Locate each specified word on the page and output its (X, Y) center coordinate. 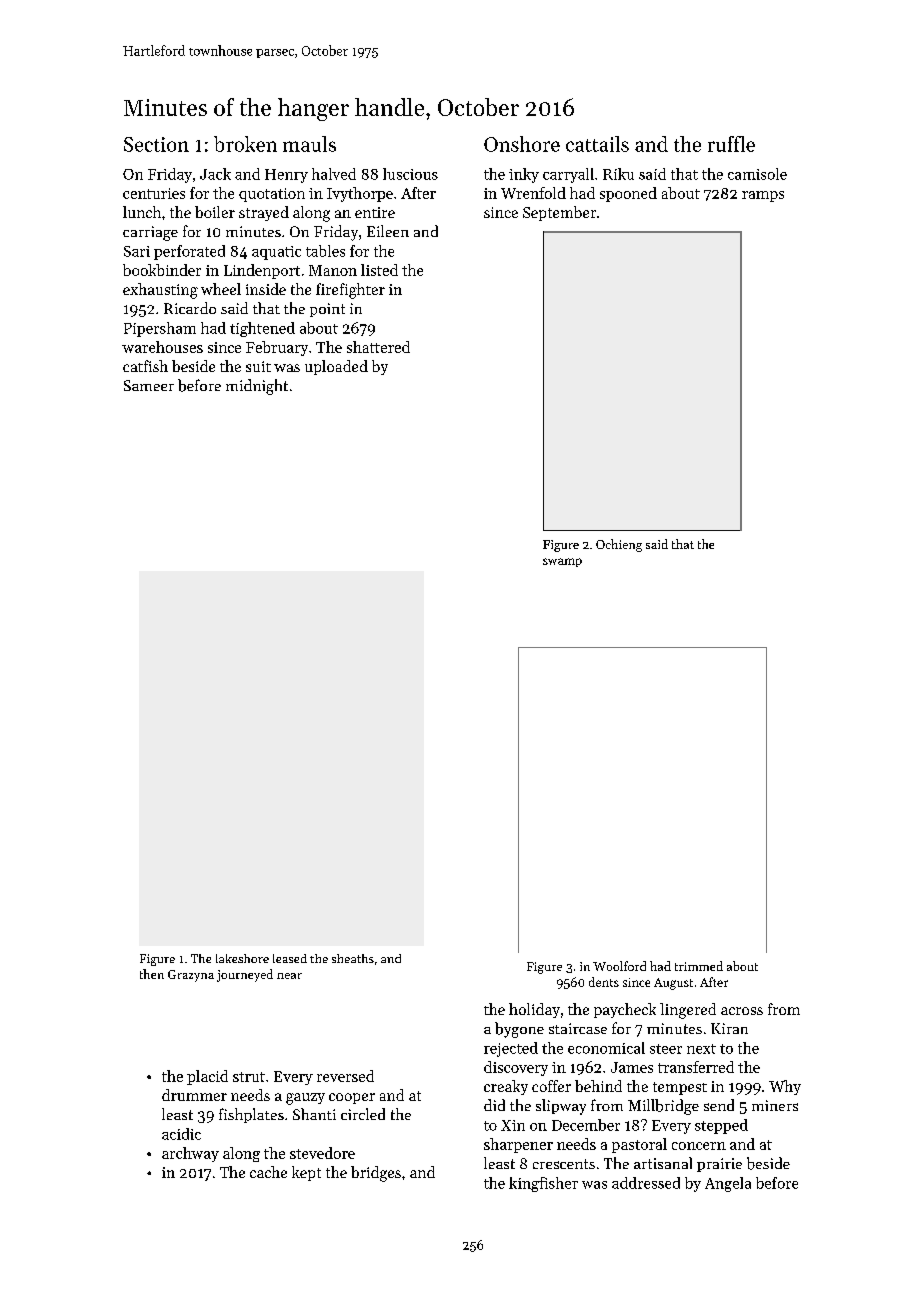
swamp (562, 562)
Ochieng (619, 545)
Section (156, 144)
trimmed (699, 966)
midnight (257, 387)
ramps (763, 196)
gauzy (305, 1099)
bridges (376, 1174)
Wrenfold (533, 193)
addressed (646, 1183)
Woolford (619, 966)
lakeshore (242, 958)
